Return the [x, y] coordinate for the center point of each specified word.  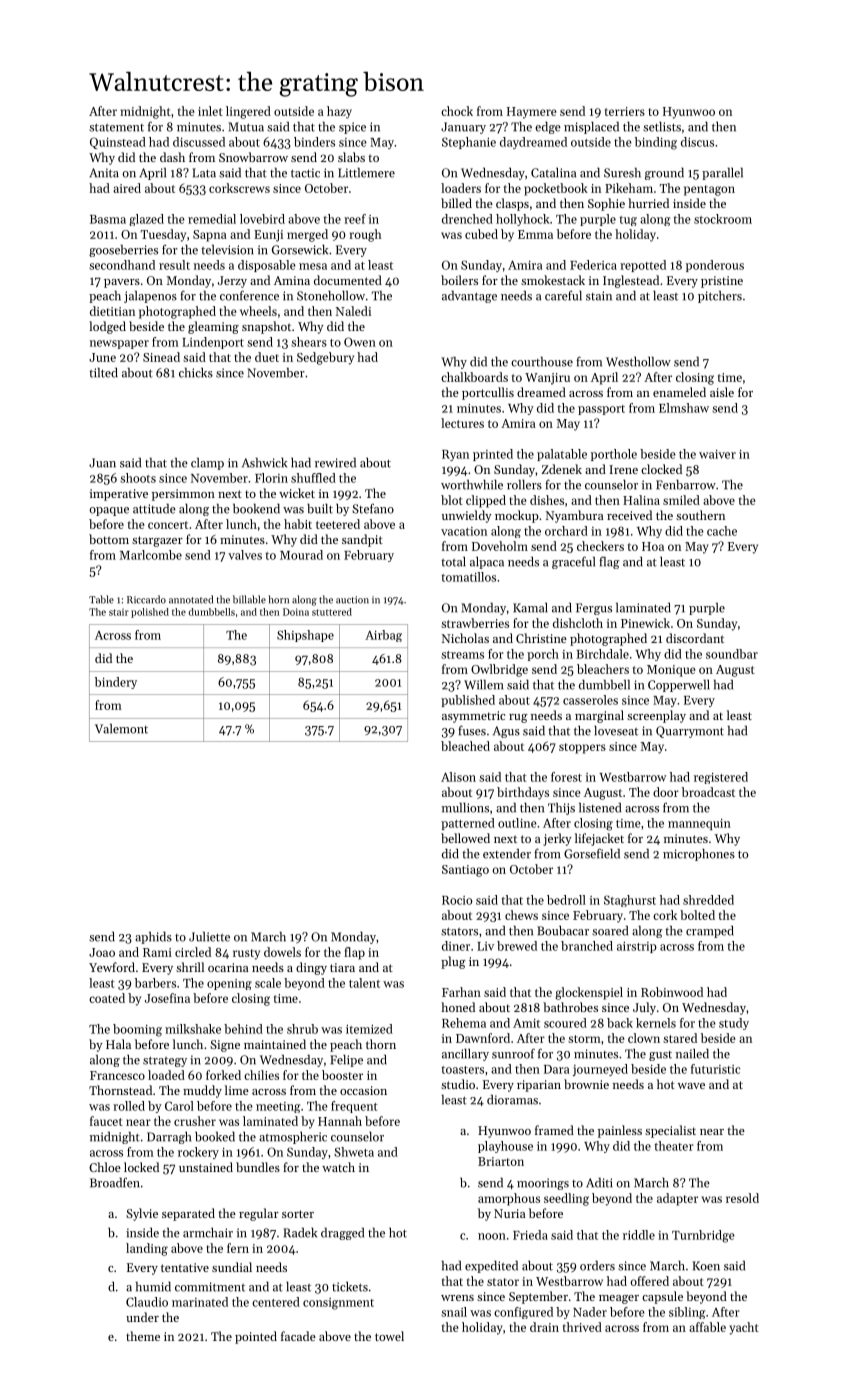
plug [453, 962]
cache [722, 531]
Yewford [112, 967]
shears [309, 342]
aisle [722, 392]
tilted [103, 373]
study [734, 1024]
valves [245, 555]
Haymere [531, 113]
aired [127, 188]
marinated [200, 1302]
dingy [311, 968]
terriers [625, 111]
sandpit [362, 540]
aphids [153, 938]
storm [584, 1039]
